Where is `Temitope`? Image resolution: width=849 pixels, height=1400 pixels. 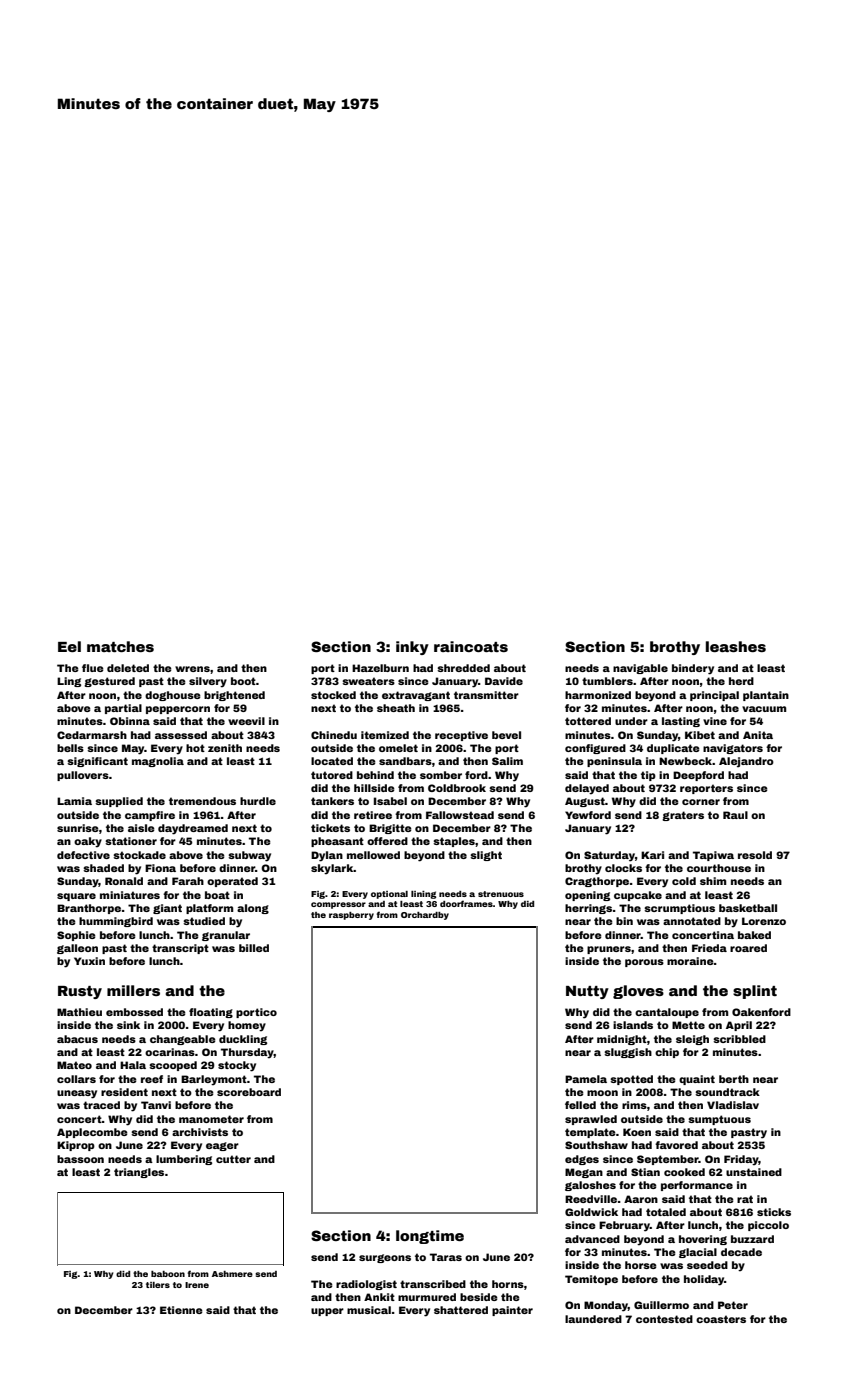 Temitope is located at coordinates (591, 1280).
